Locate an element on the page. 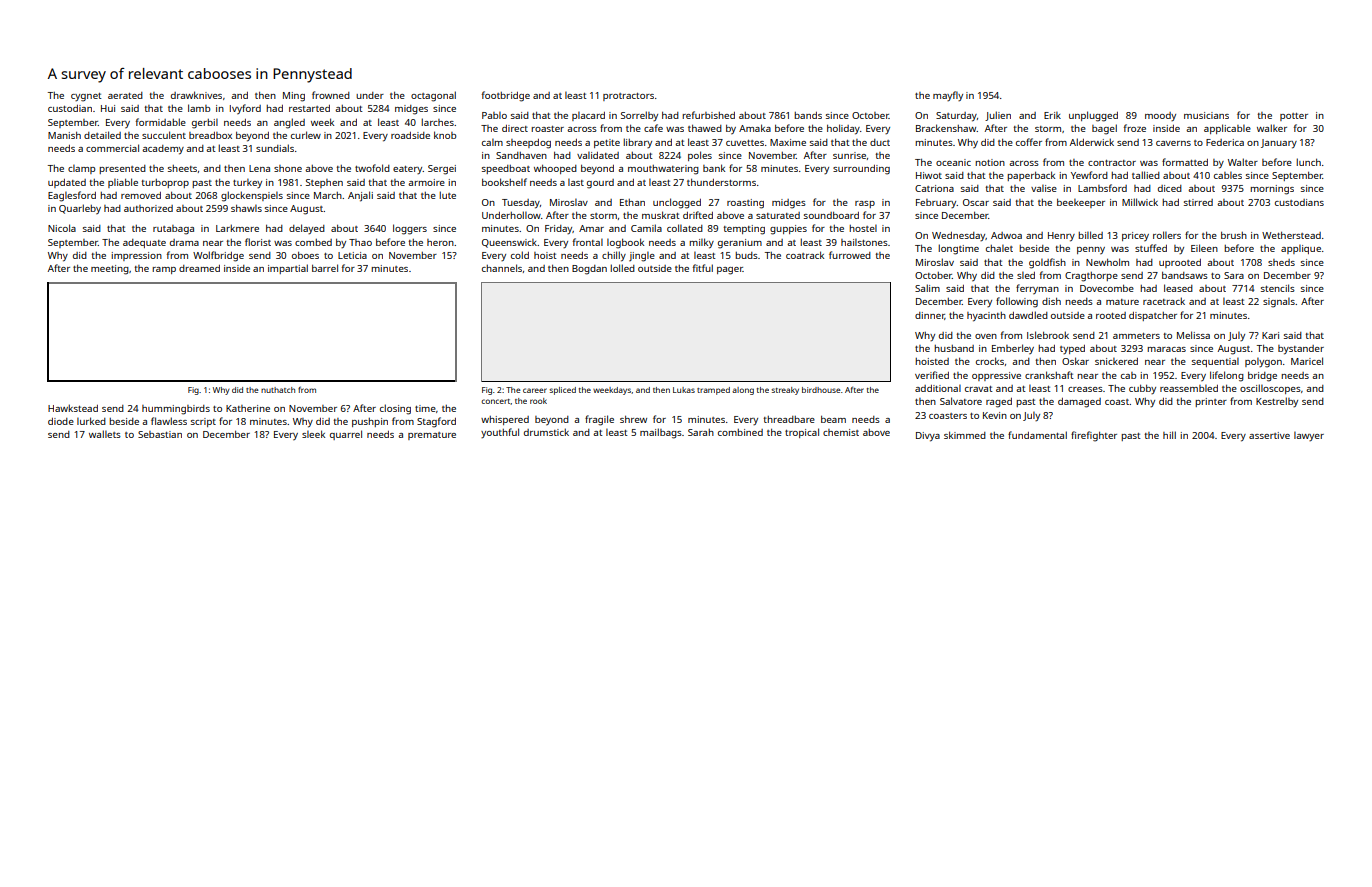  Amar is located at coordinates (591, 228).
